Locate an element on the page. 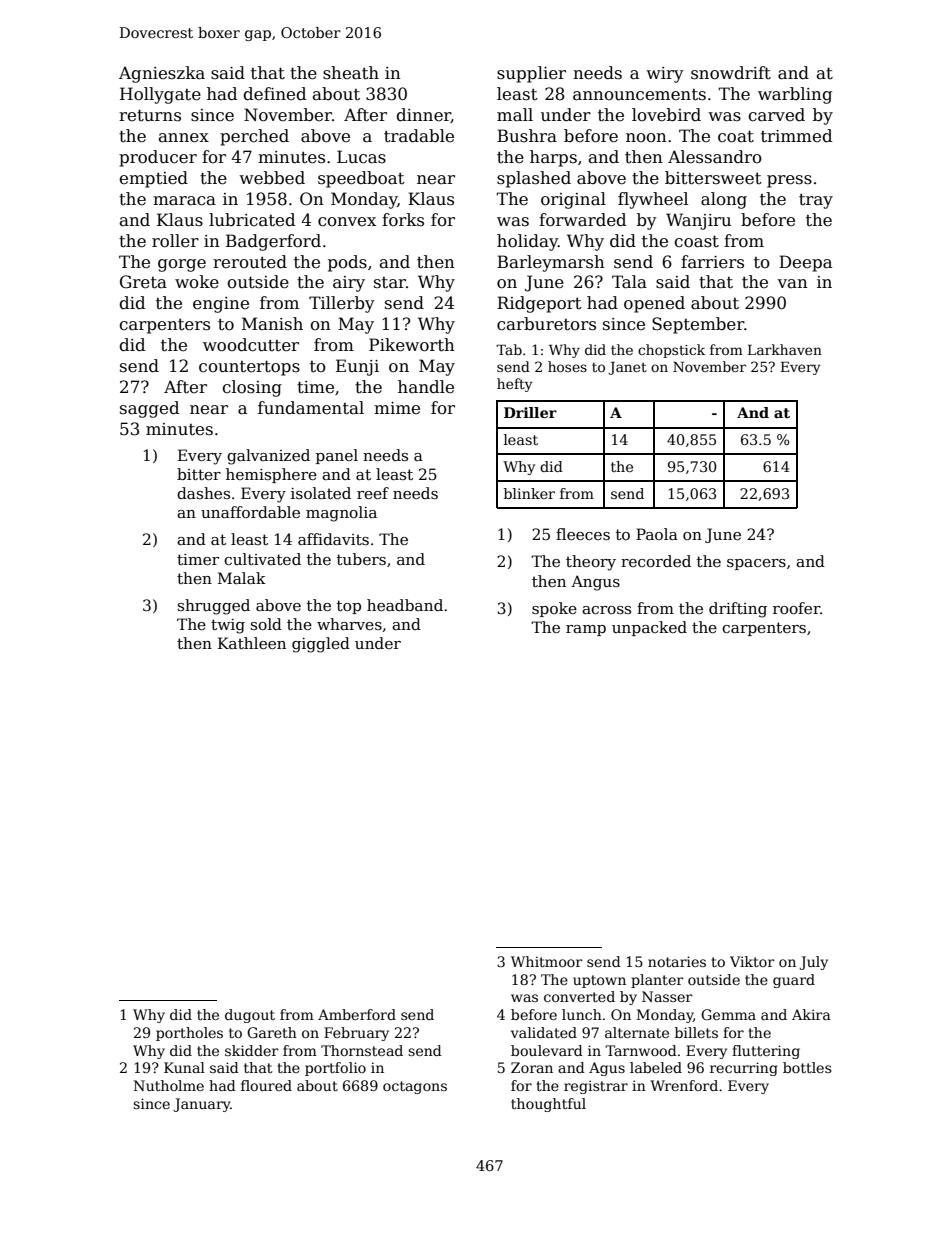 The height and width of the image is (1233, 952). twig is located at coordinates (228, 626).
